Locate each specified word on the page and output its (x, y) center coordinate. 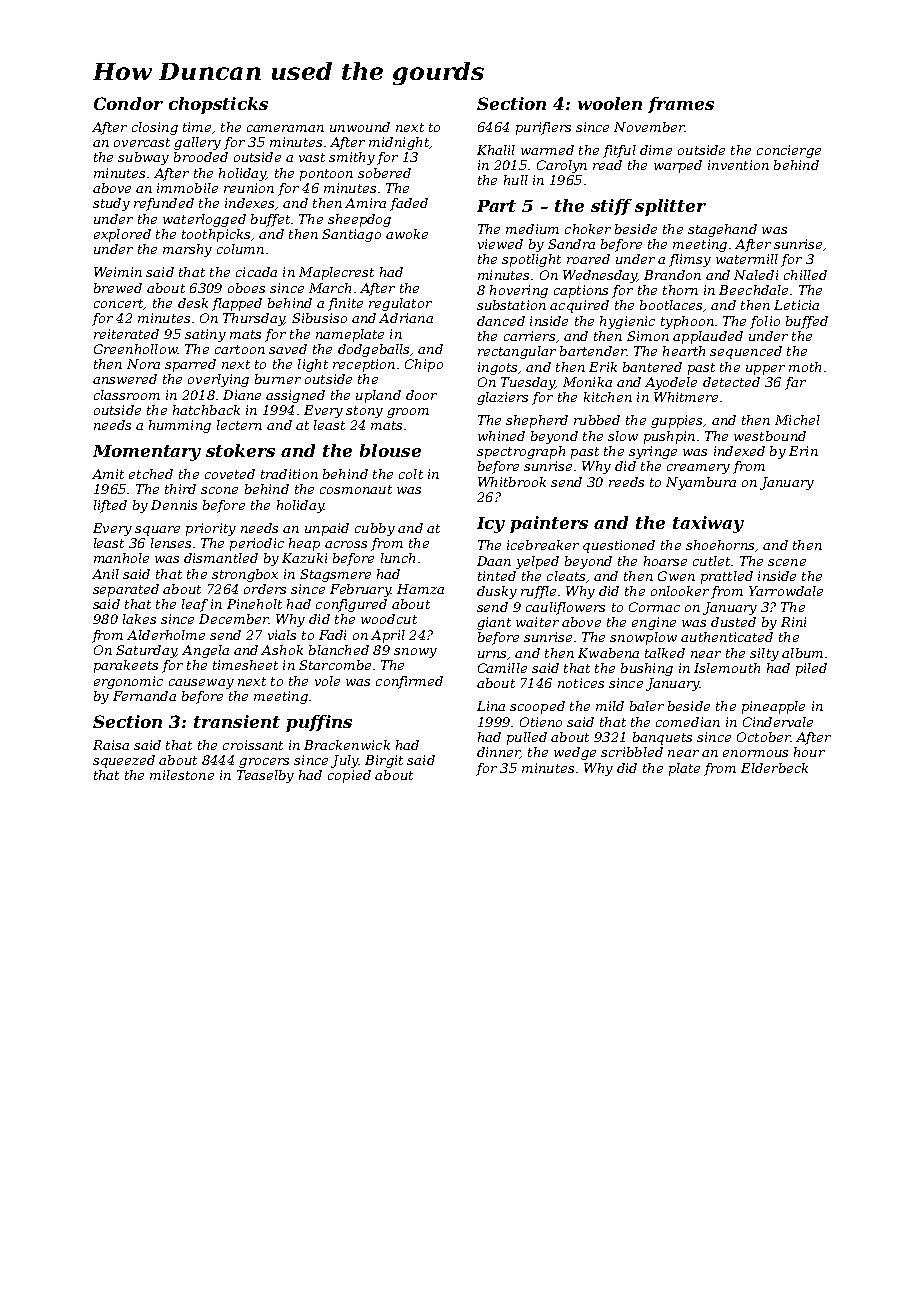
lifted (110, 506)
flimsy (690, 260)
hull (516, 180)
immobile (187, 188)
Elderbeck (774, 768)
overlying (218, 380)
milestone (182, 775)
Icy (491, 525)
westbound (770, 436)
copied (349, 776)
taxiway (708, 524)
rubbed (597, 420)
